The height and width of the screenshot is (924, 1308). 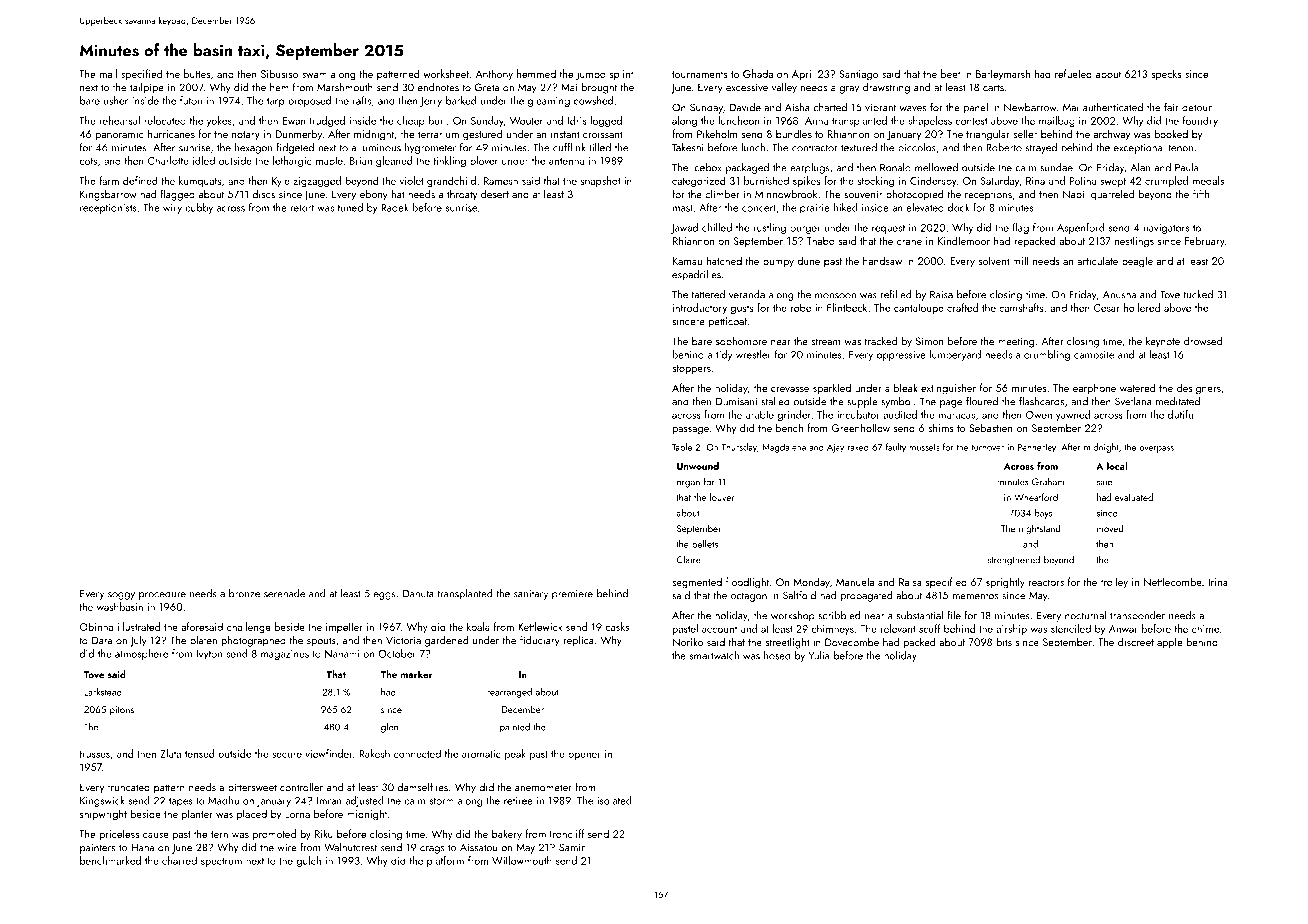 I want to click on Willowmouth, so click(x=522, y=860).
